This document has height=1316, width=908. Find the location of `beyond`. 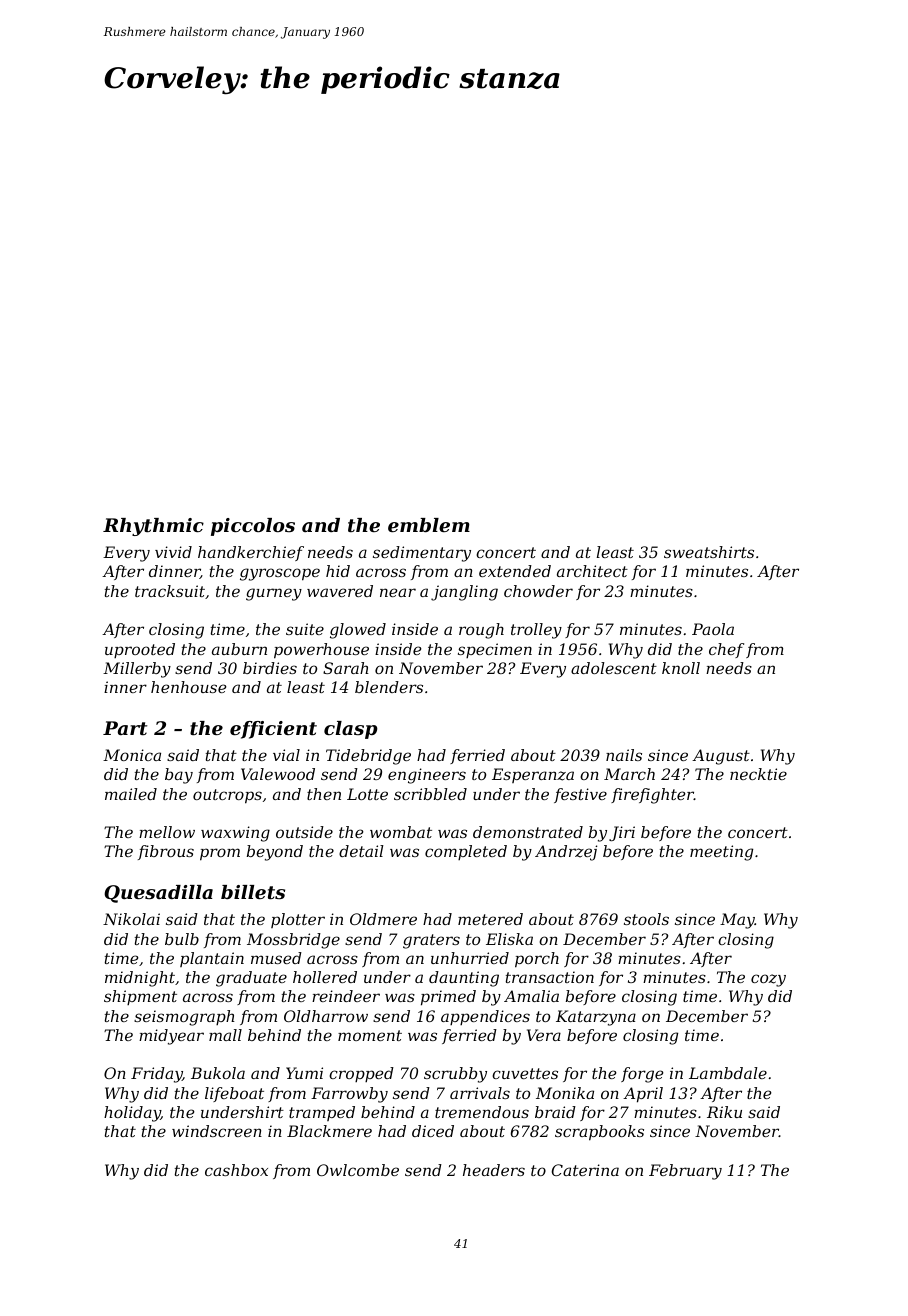

beyond is located at coordinates (275, 853).
